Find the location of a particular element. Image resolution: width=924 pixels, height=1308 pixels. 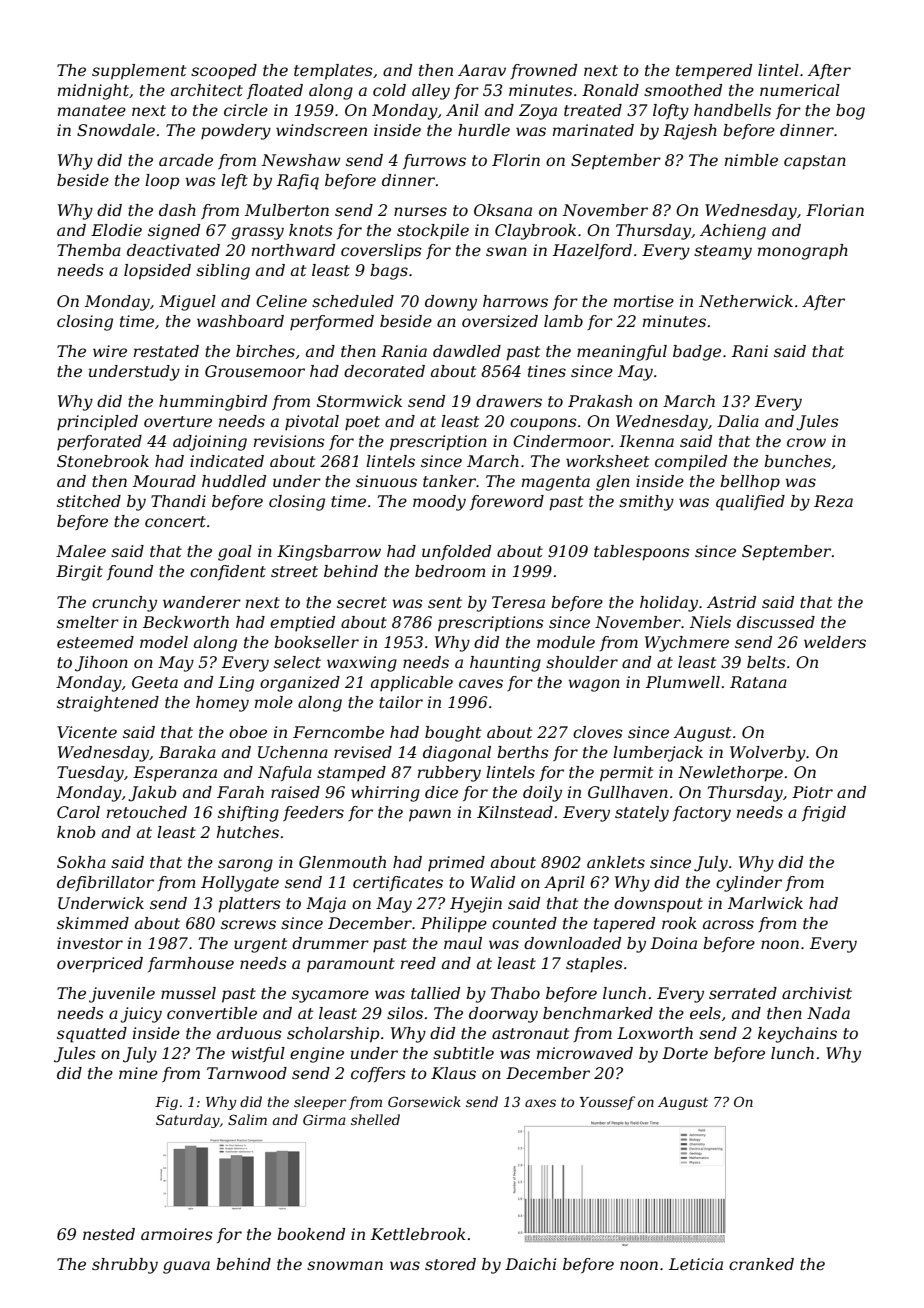

Florin is located at coordinates (516, 160).
